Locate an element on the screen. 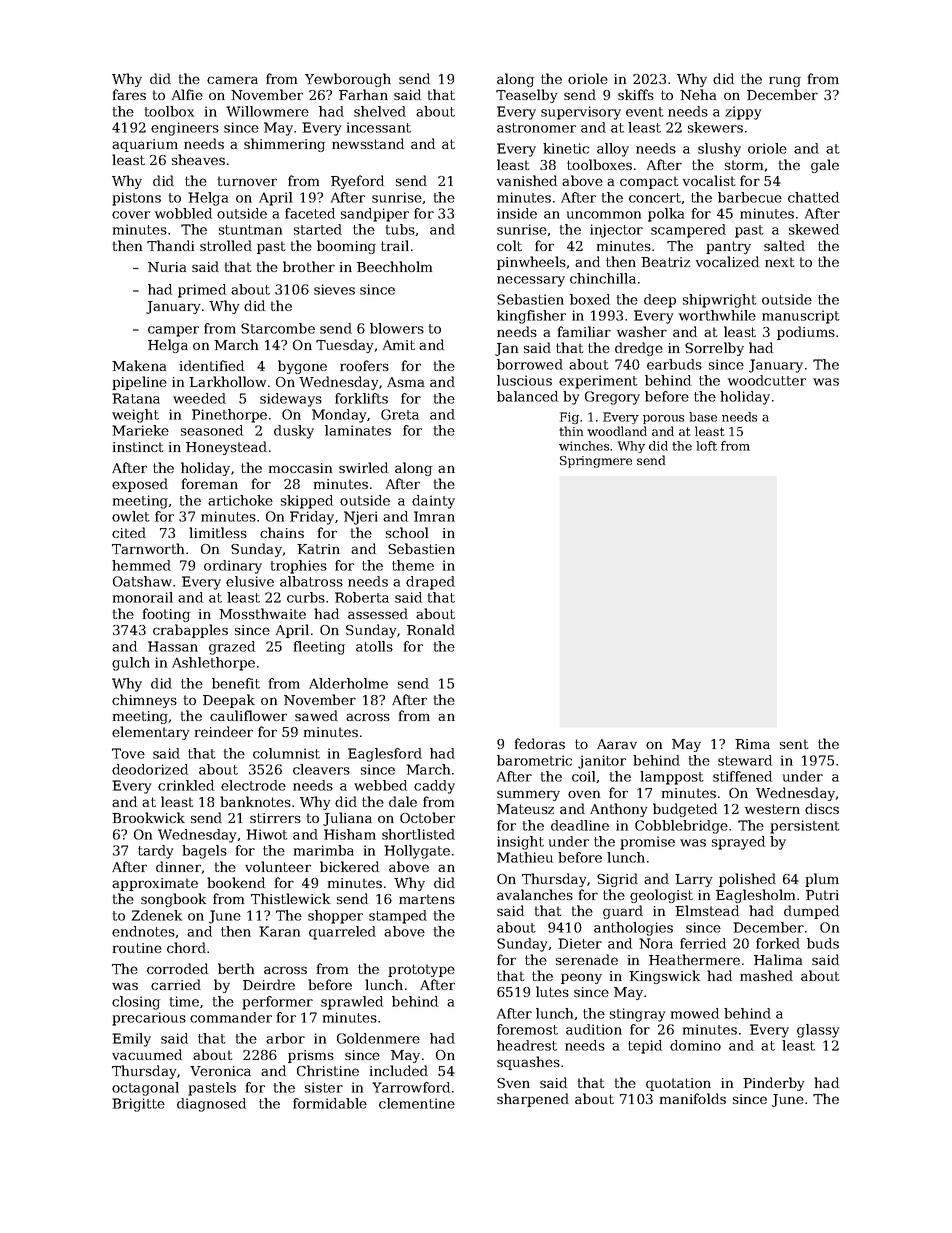 The width and height of the screenshot is (952, 1233). pinwheels is located at coordinates (531, 263).
